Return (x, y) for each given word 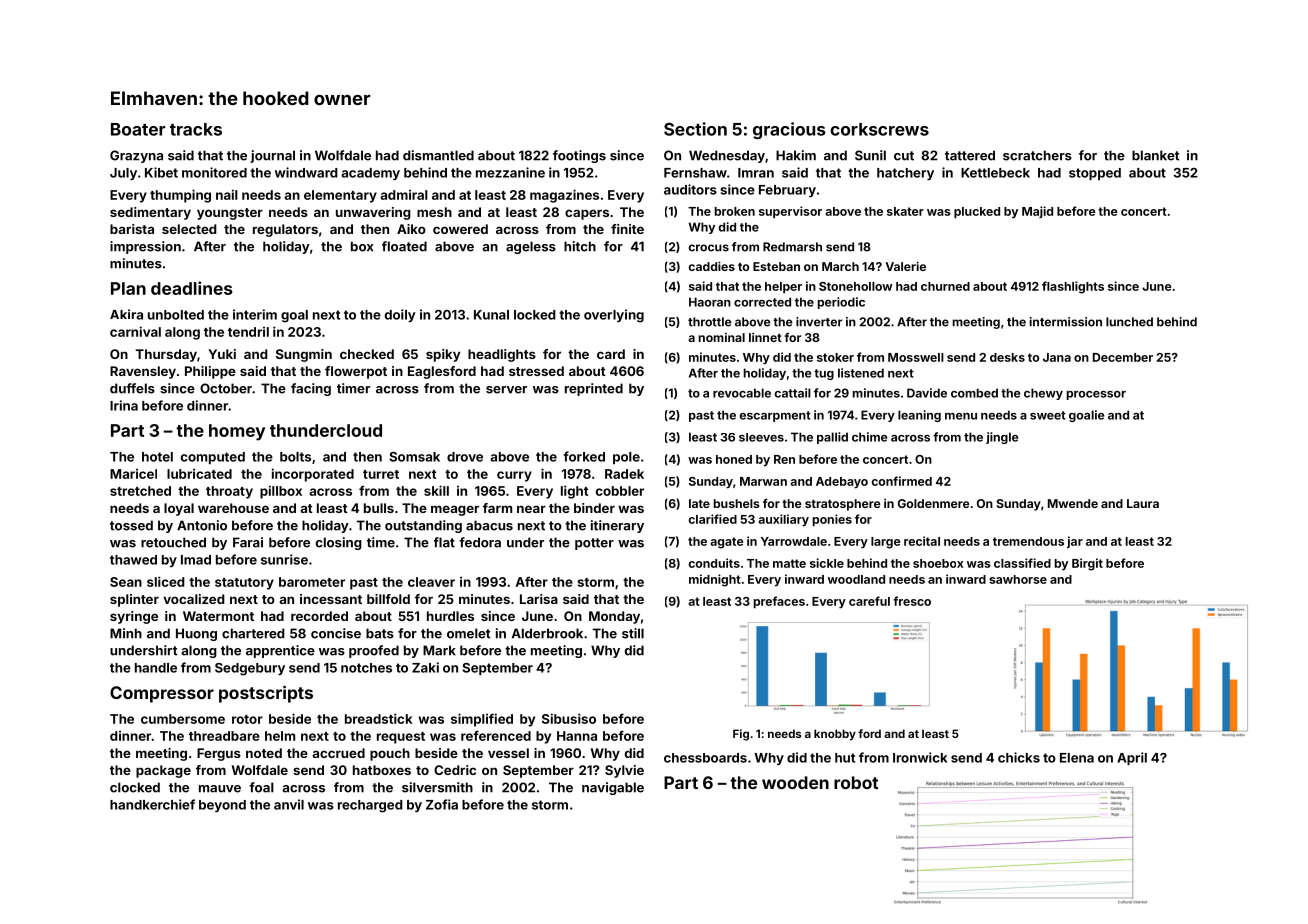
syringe (134, 617)
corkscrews (879, 129)
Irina (124, 405)
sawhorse (1018, 579)
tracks (196, 129)
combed (974, 393)
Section (695, 129)
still (633, 633)
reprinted (594, 389)
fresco (912, 601)
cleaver (431, 582)
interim (255, 314)
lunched (1129, 322)
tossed (131, 525)
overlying (614, 316)
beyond (222, 806)
